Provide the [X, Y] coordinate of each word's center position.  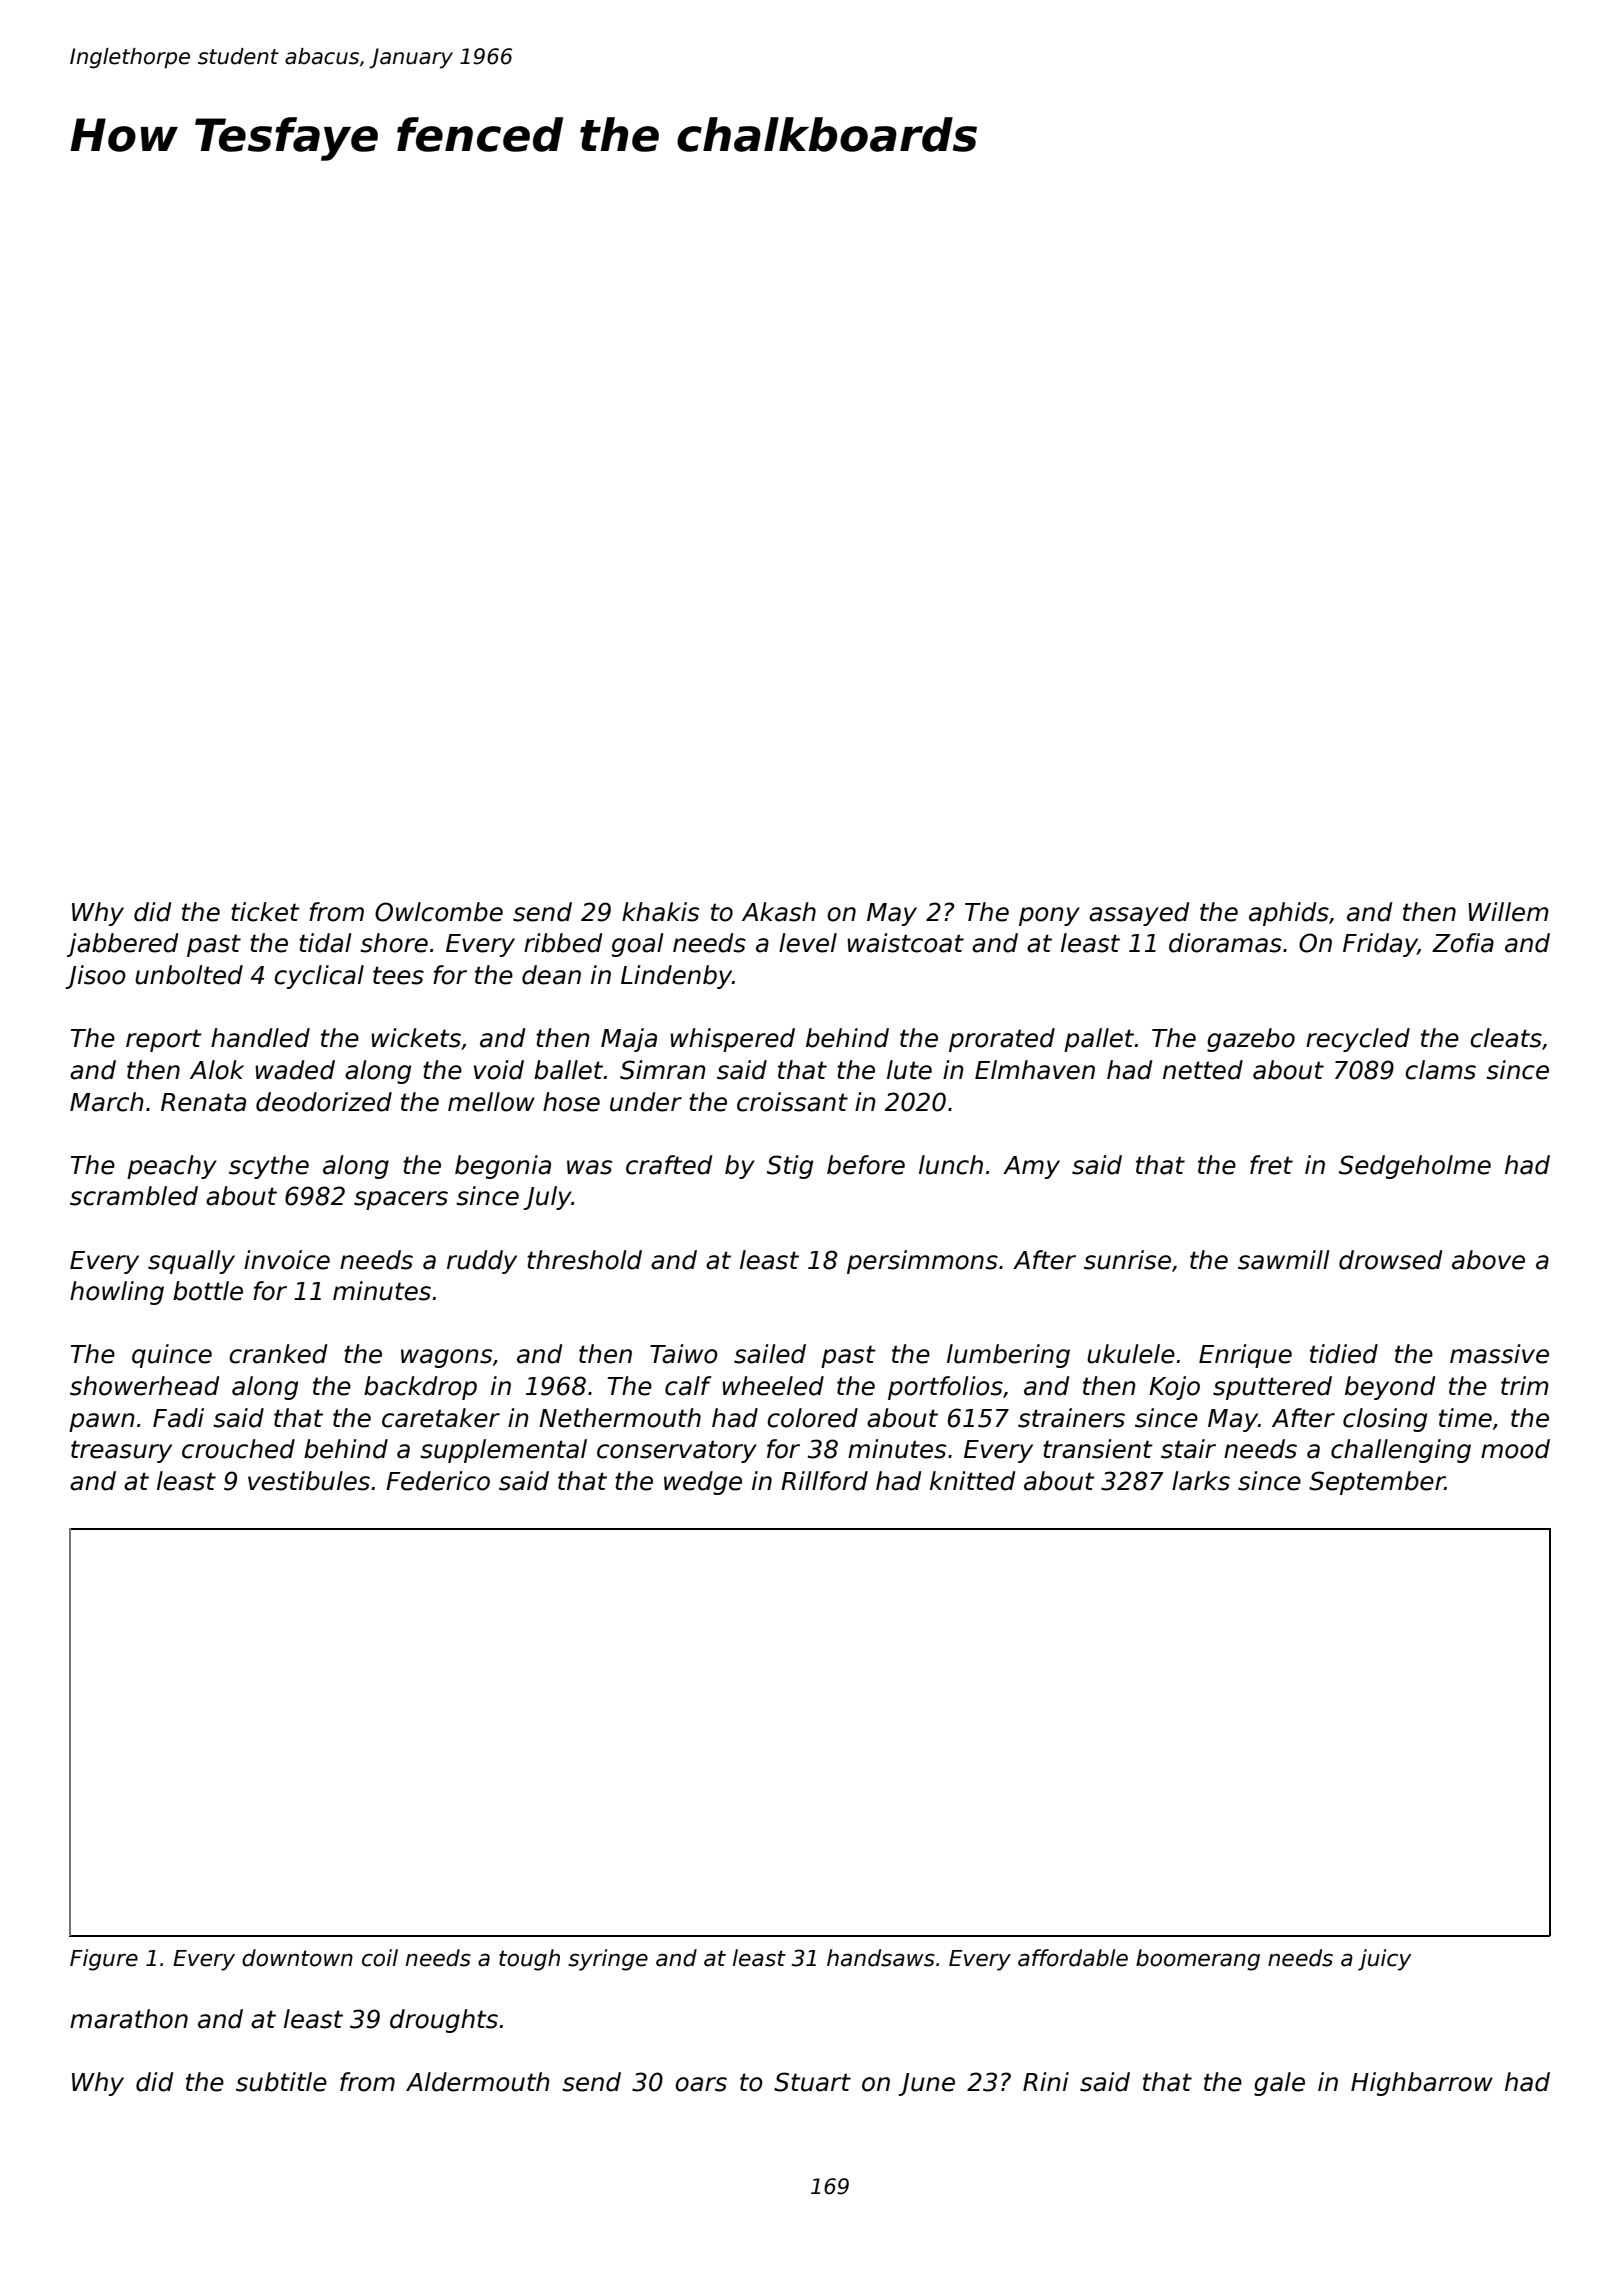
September [1377, 1483]
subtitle [281, 2082]
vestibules [309, 1481]
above [1488, 1260]
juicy [1385, 1960]
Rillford [824, 1481]
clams [1440, 1070]
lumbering [1008, 1356]
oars [701, 2084]
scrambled [134, 1196]
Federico [438, 1481]
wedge [703, 1483]
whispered [732, 1040]
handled [260, 1038]
